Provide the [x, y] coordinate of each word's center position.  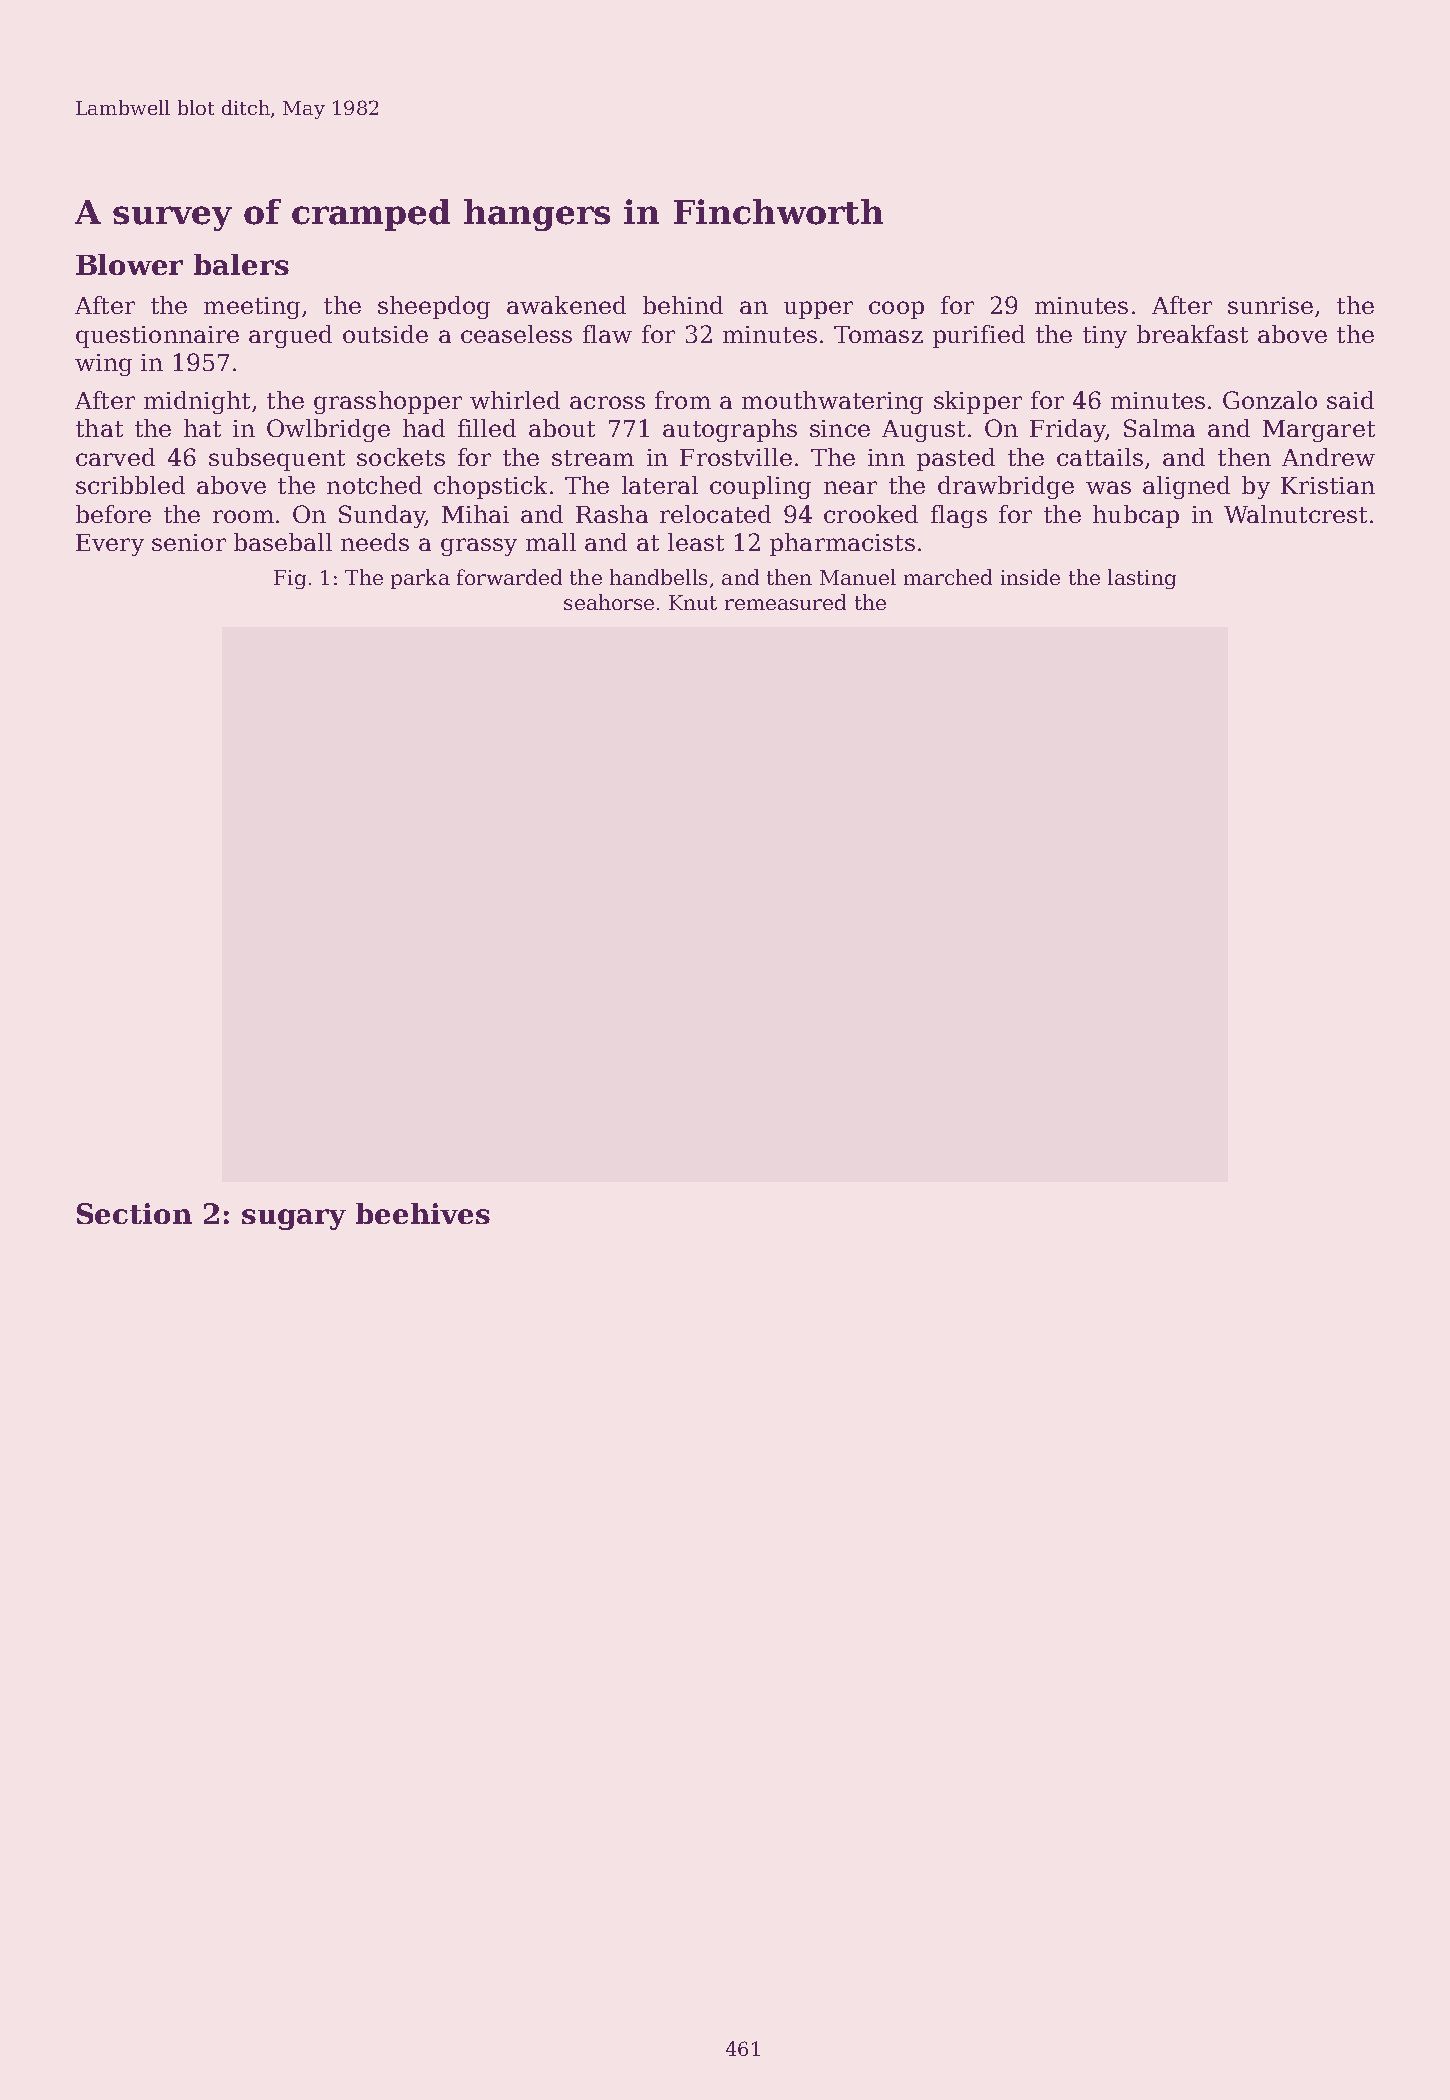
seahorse [609, 602]
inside [1030, 577]
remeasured [785, 602]
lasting [1142, 579]
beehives [423, 1213]
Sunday [382, 516]
